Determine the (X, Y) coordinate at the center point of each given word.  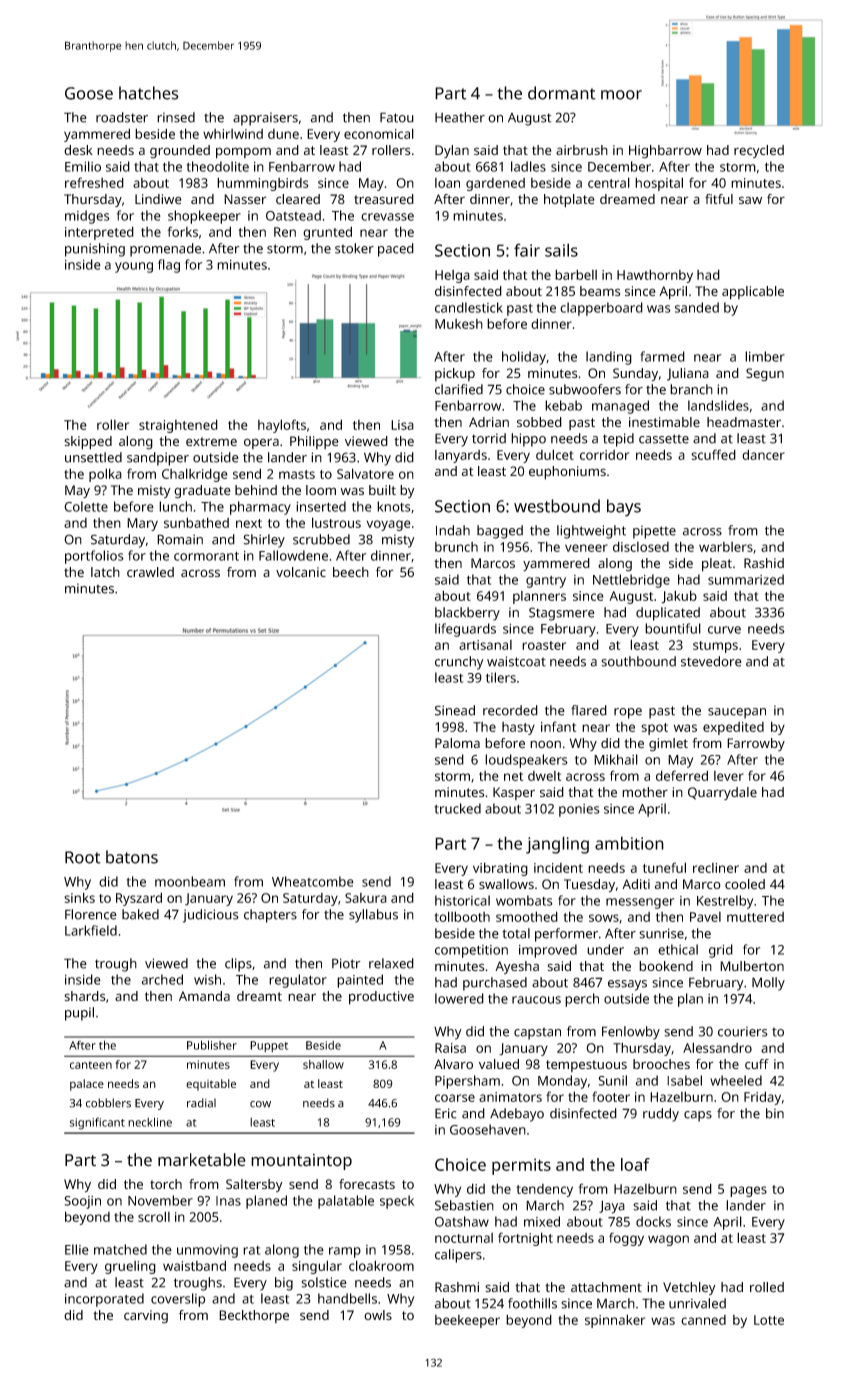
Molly (768, 984)
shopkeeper (204, 217)
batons (132, 857)
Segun (765, 375)
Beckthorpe (254, 1316)
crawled (150, 572)
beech (351, 572)
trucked (458, 808)
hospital (659, 184)
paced (396, 250)
